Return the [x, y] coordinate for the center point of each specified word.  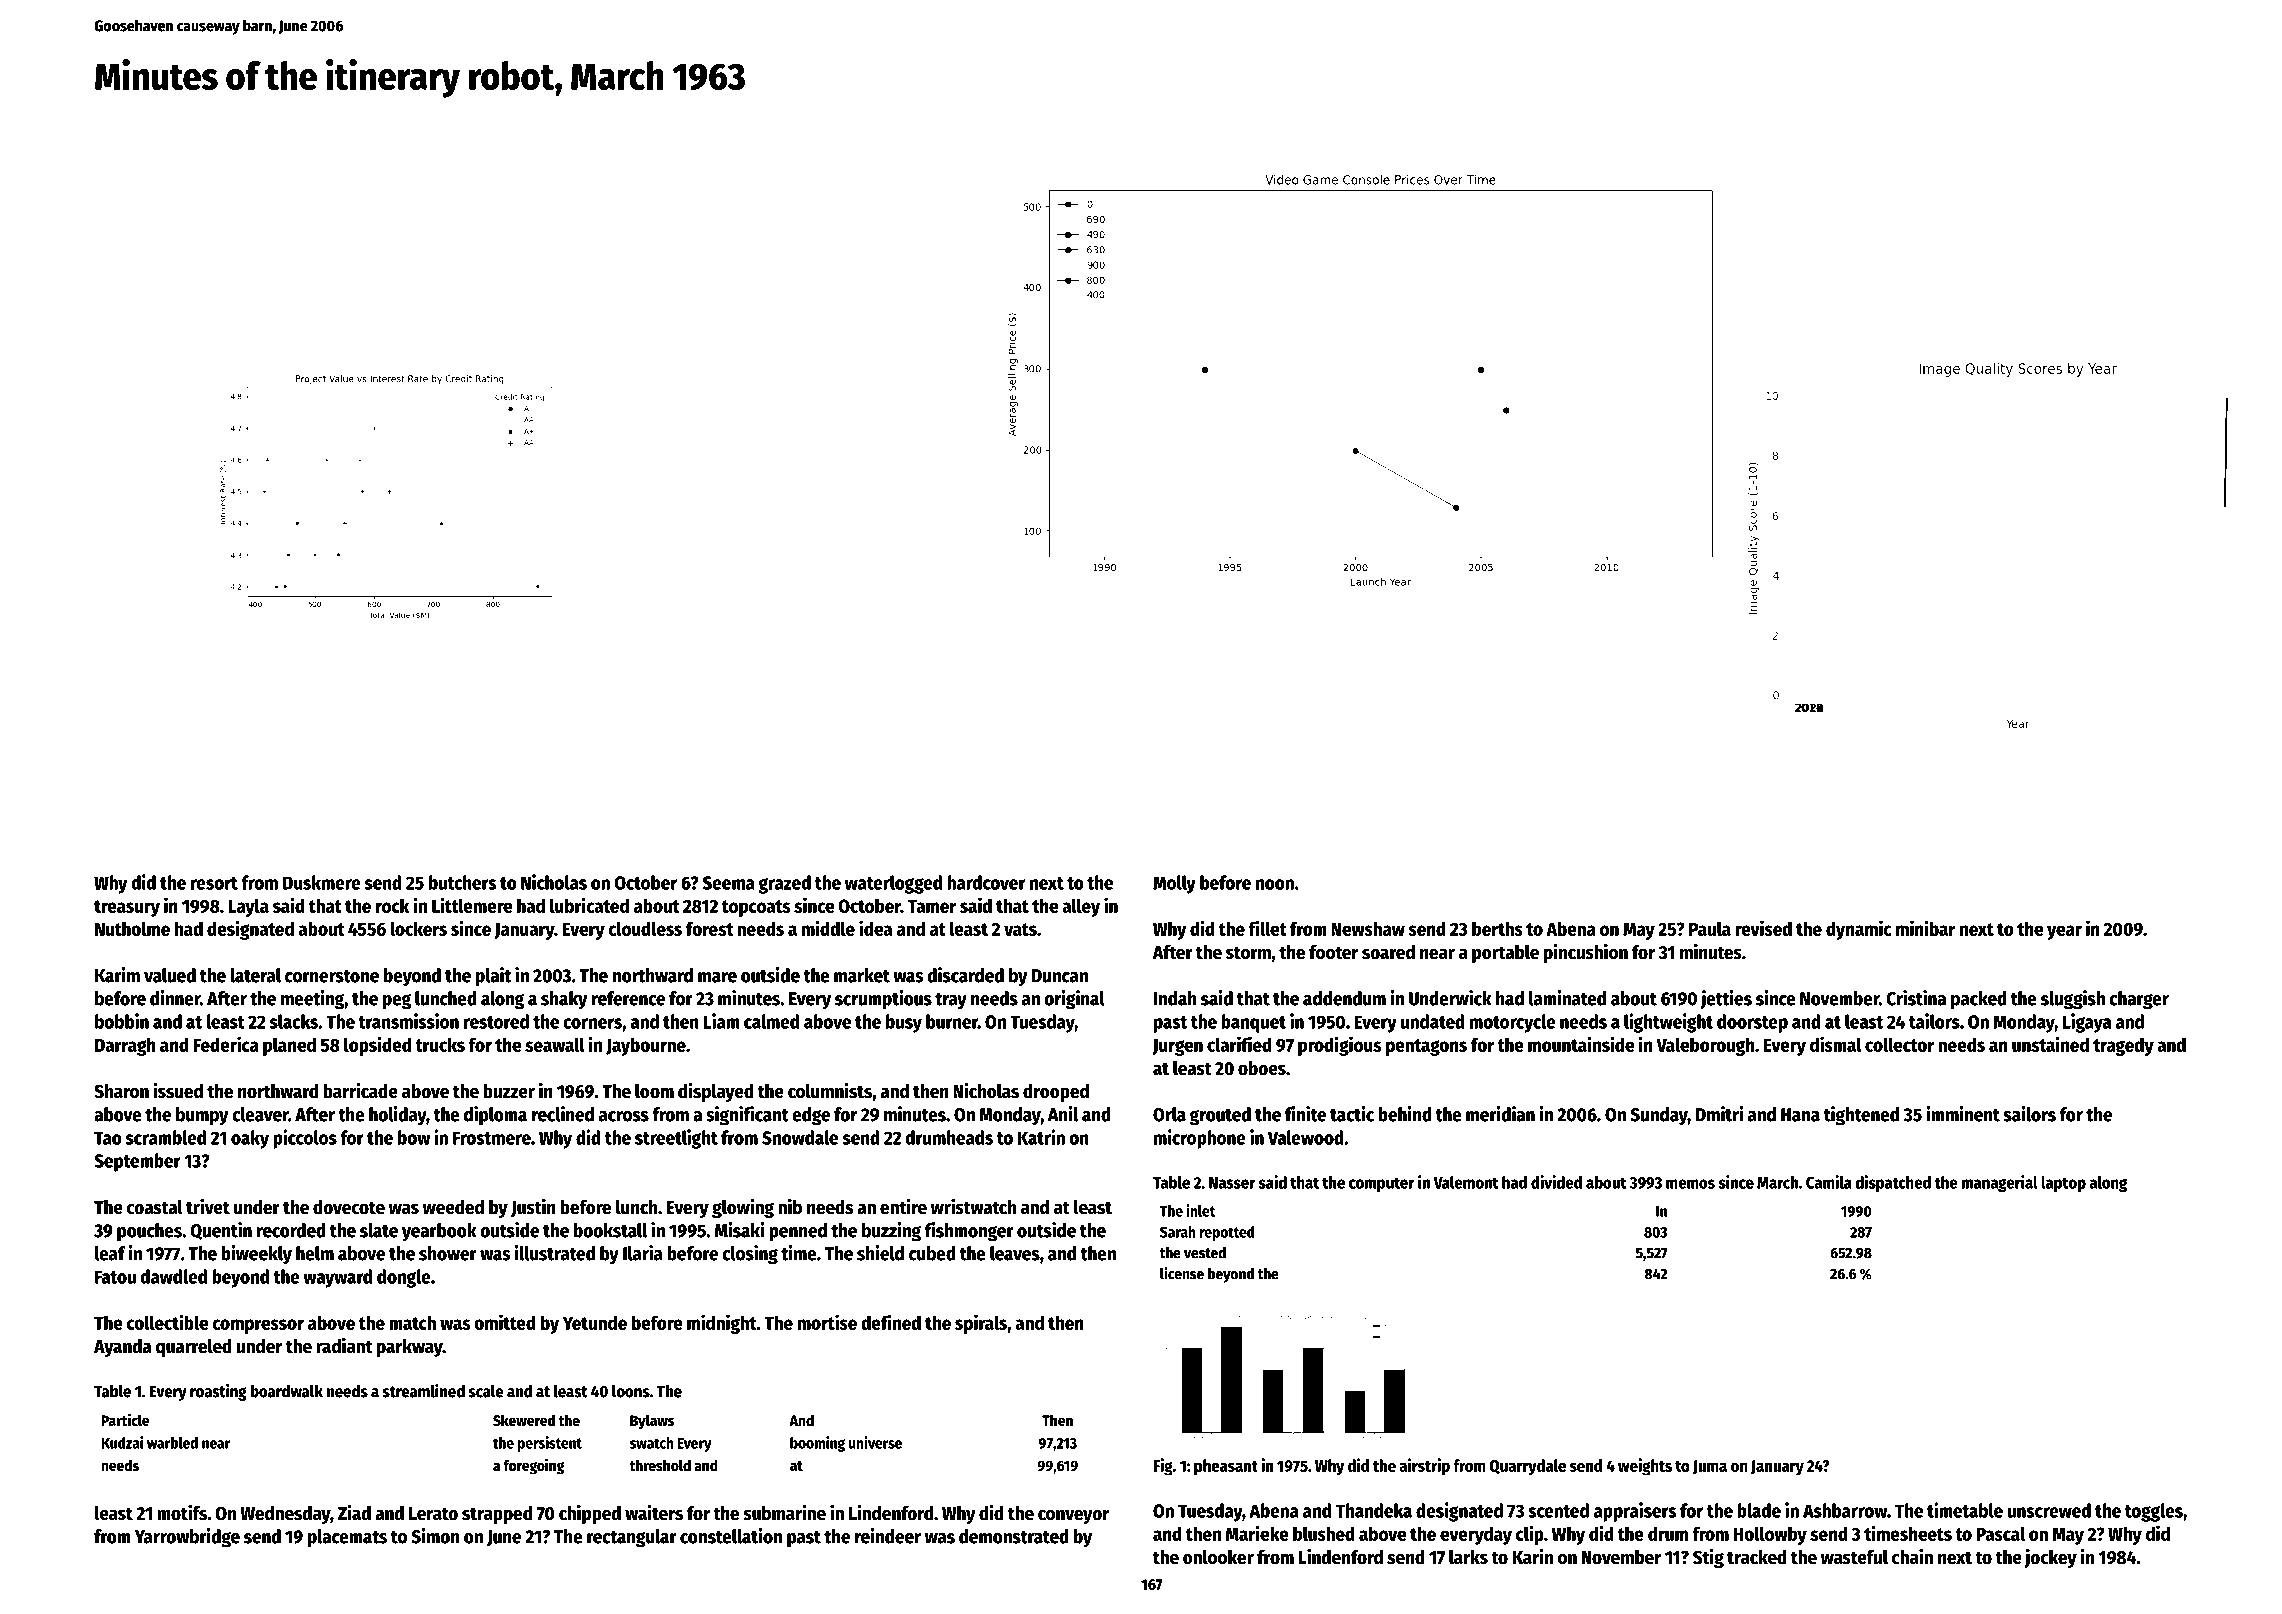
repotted [1226, 1233]
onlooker [1218, 1557]
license [1182, 1273]
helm [315, 1253]
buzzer [509, 1091]
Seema [729, 883]
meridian [1500, 1114]
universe [875, 1442]
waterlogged [893, 884]
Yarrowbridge [187, 1538]
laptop [2063, 1184]
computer [1382, 1185]
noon [1275, 884]
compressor [258, 1326]
